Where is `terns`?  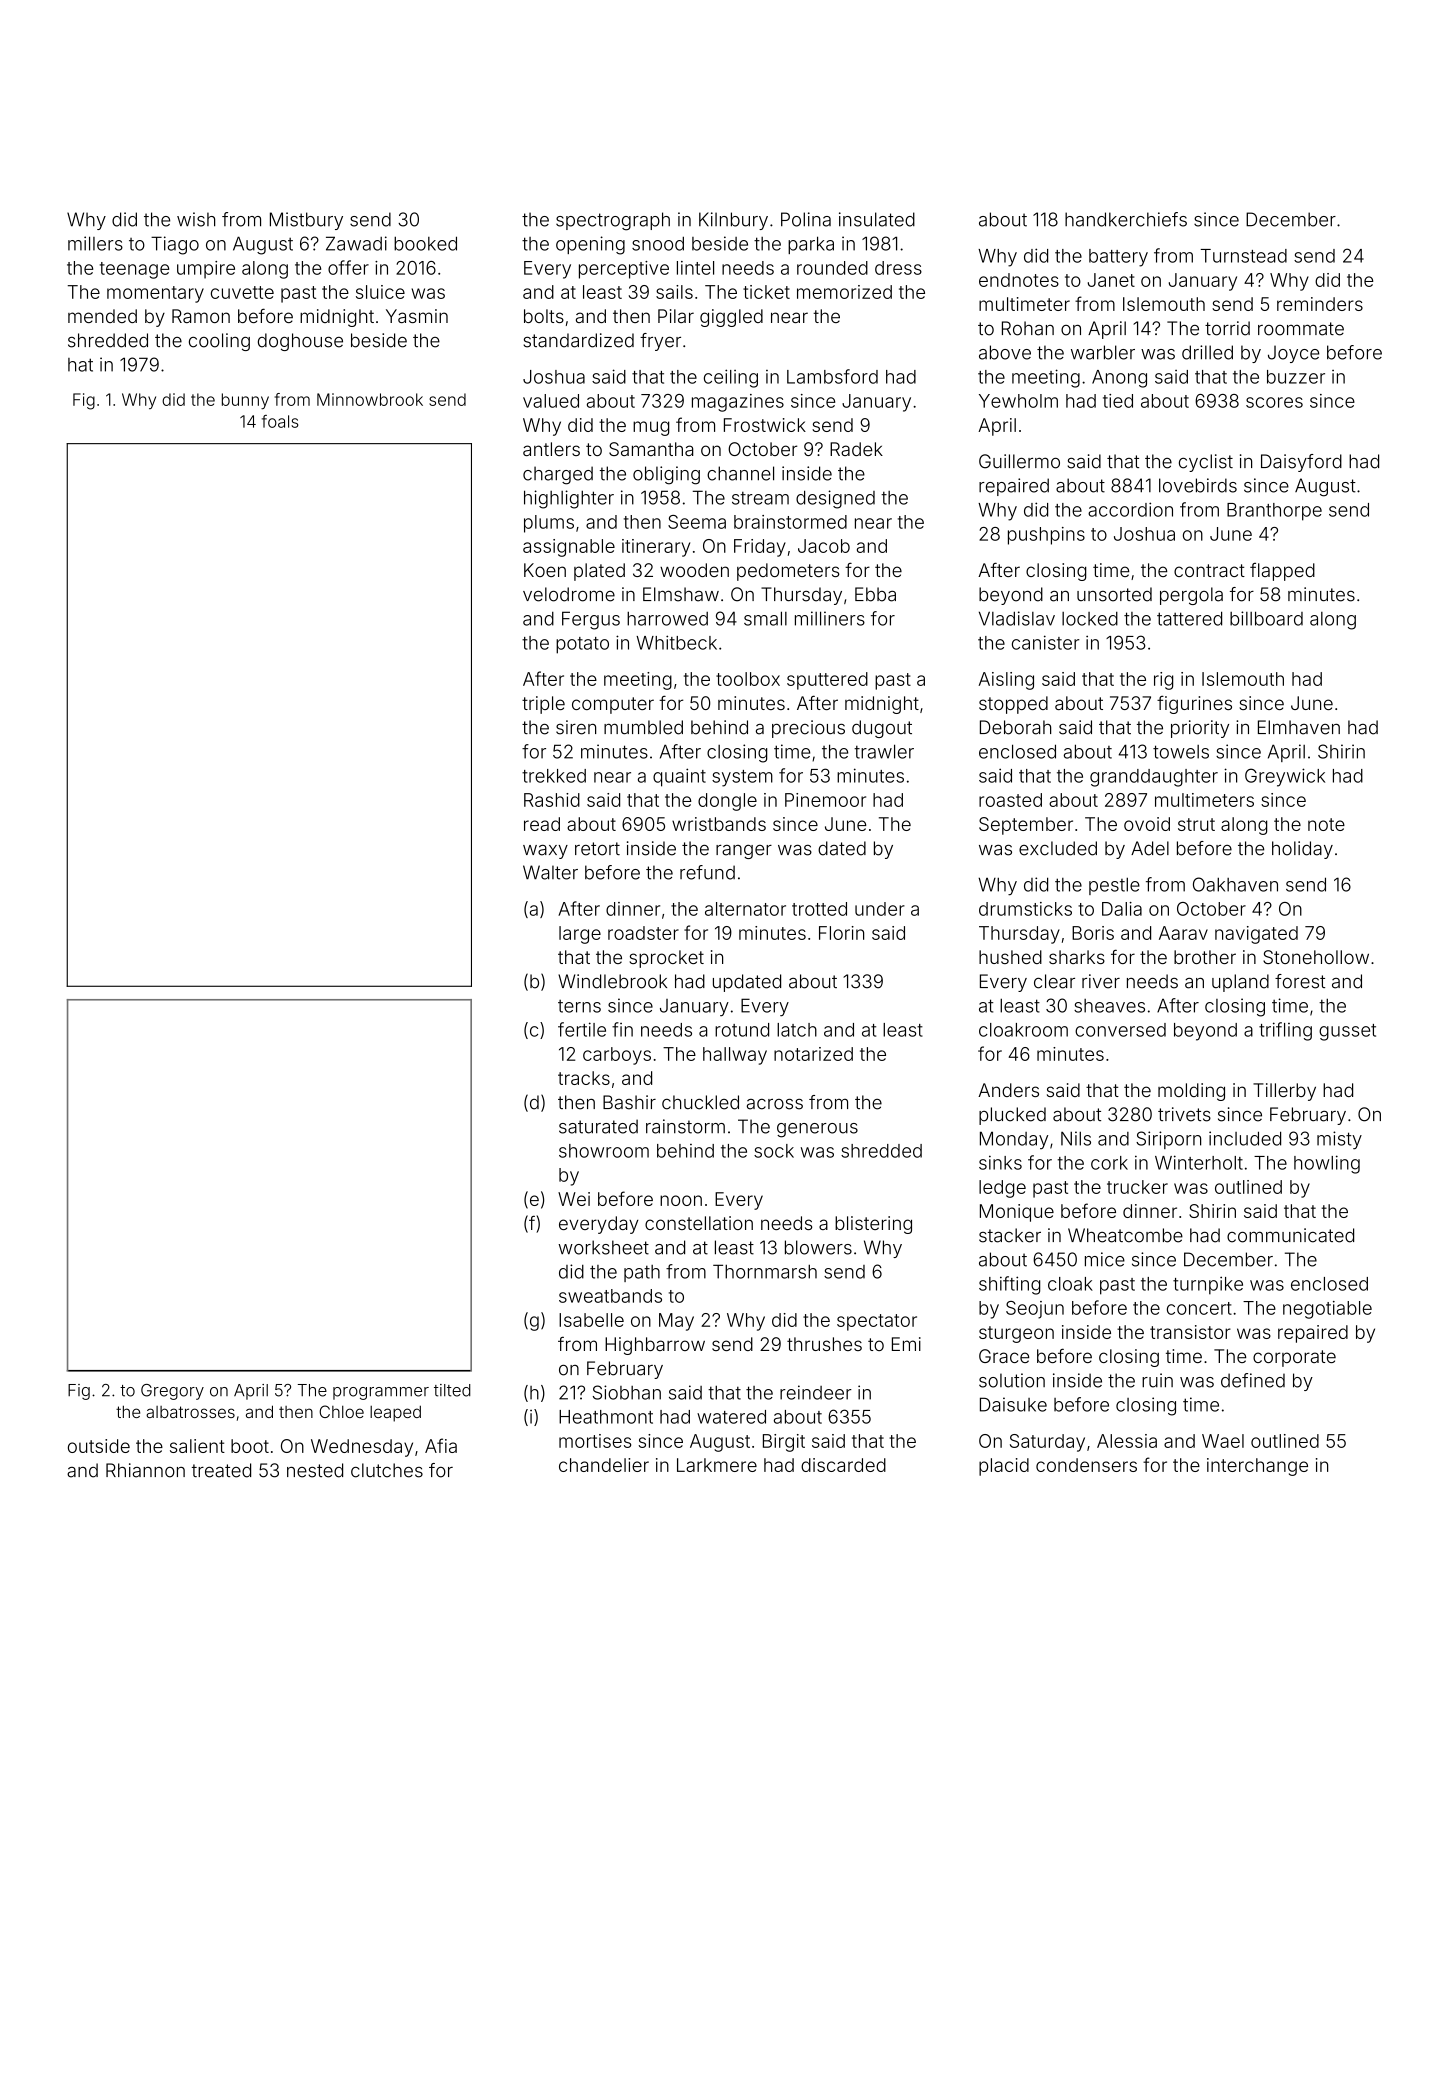
terns is located at coordinates (579, 1006).
